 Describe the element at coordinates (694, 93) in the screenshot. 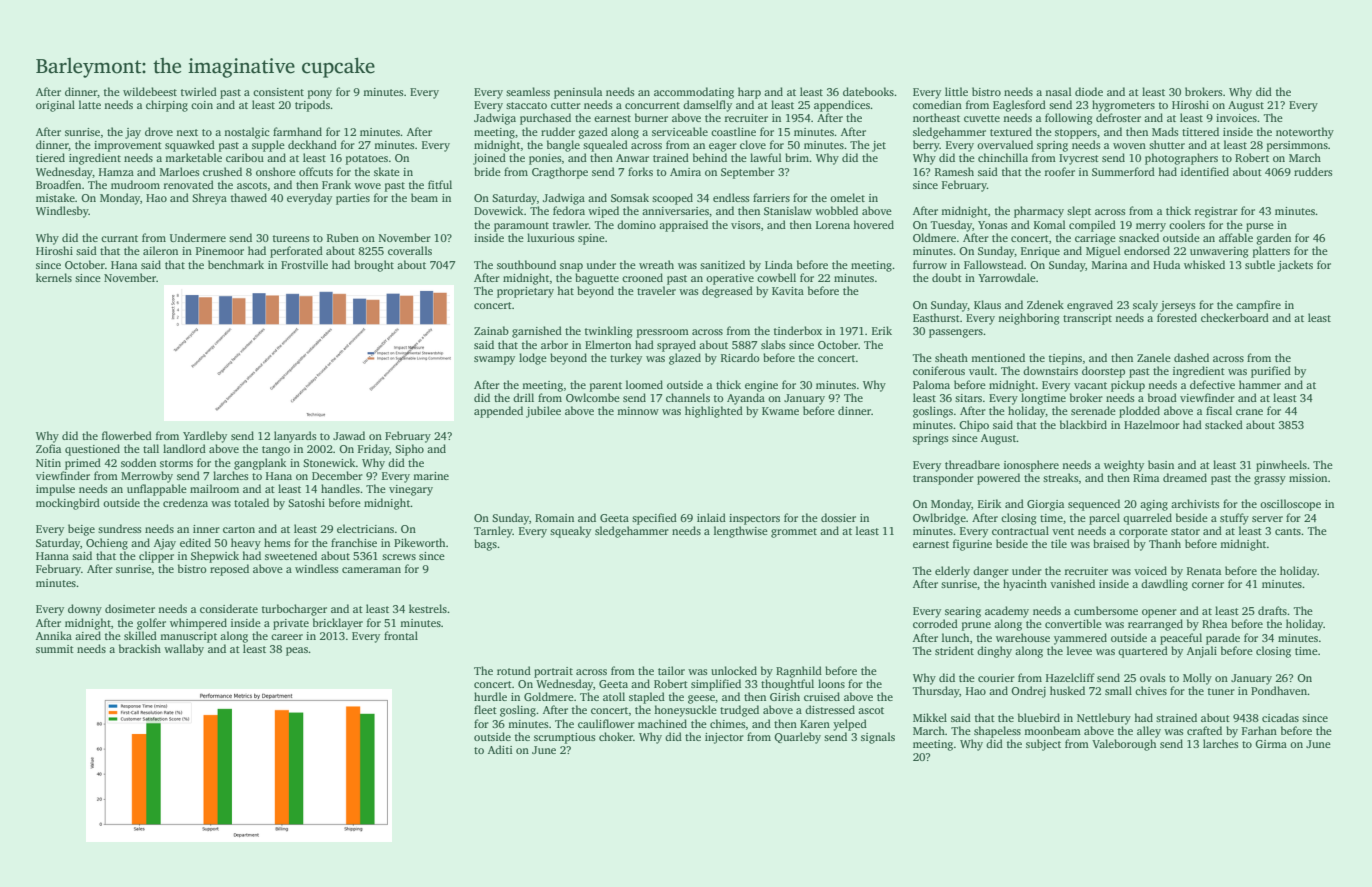

I see `accommodating` at that location.
